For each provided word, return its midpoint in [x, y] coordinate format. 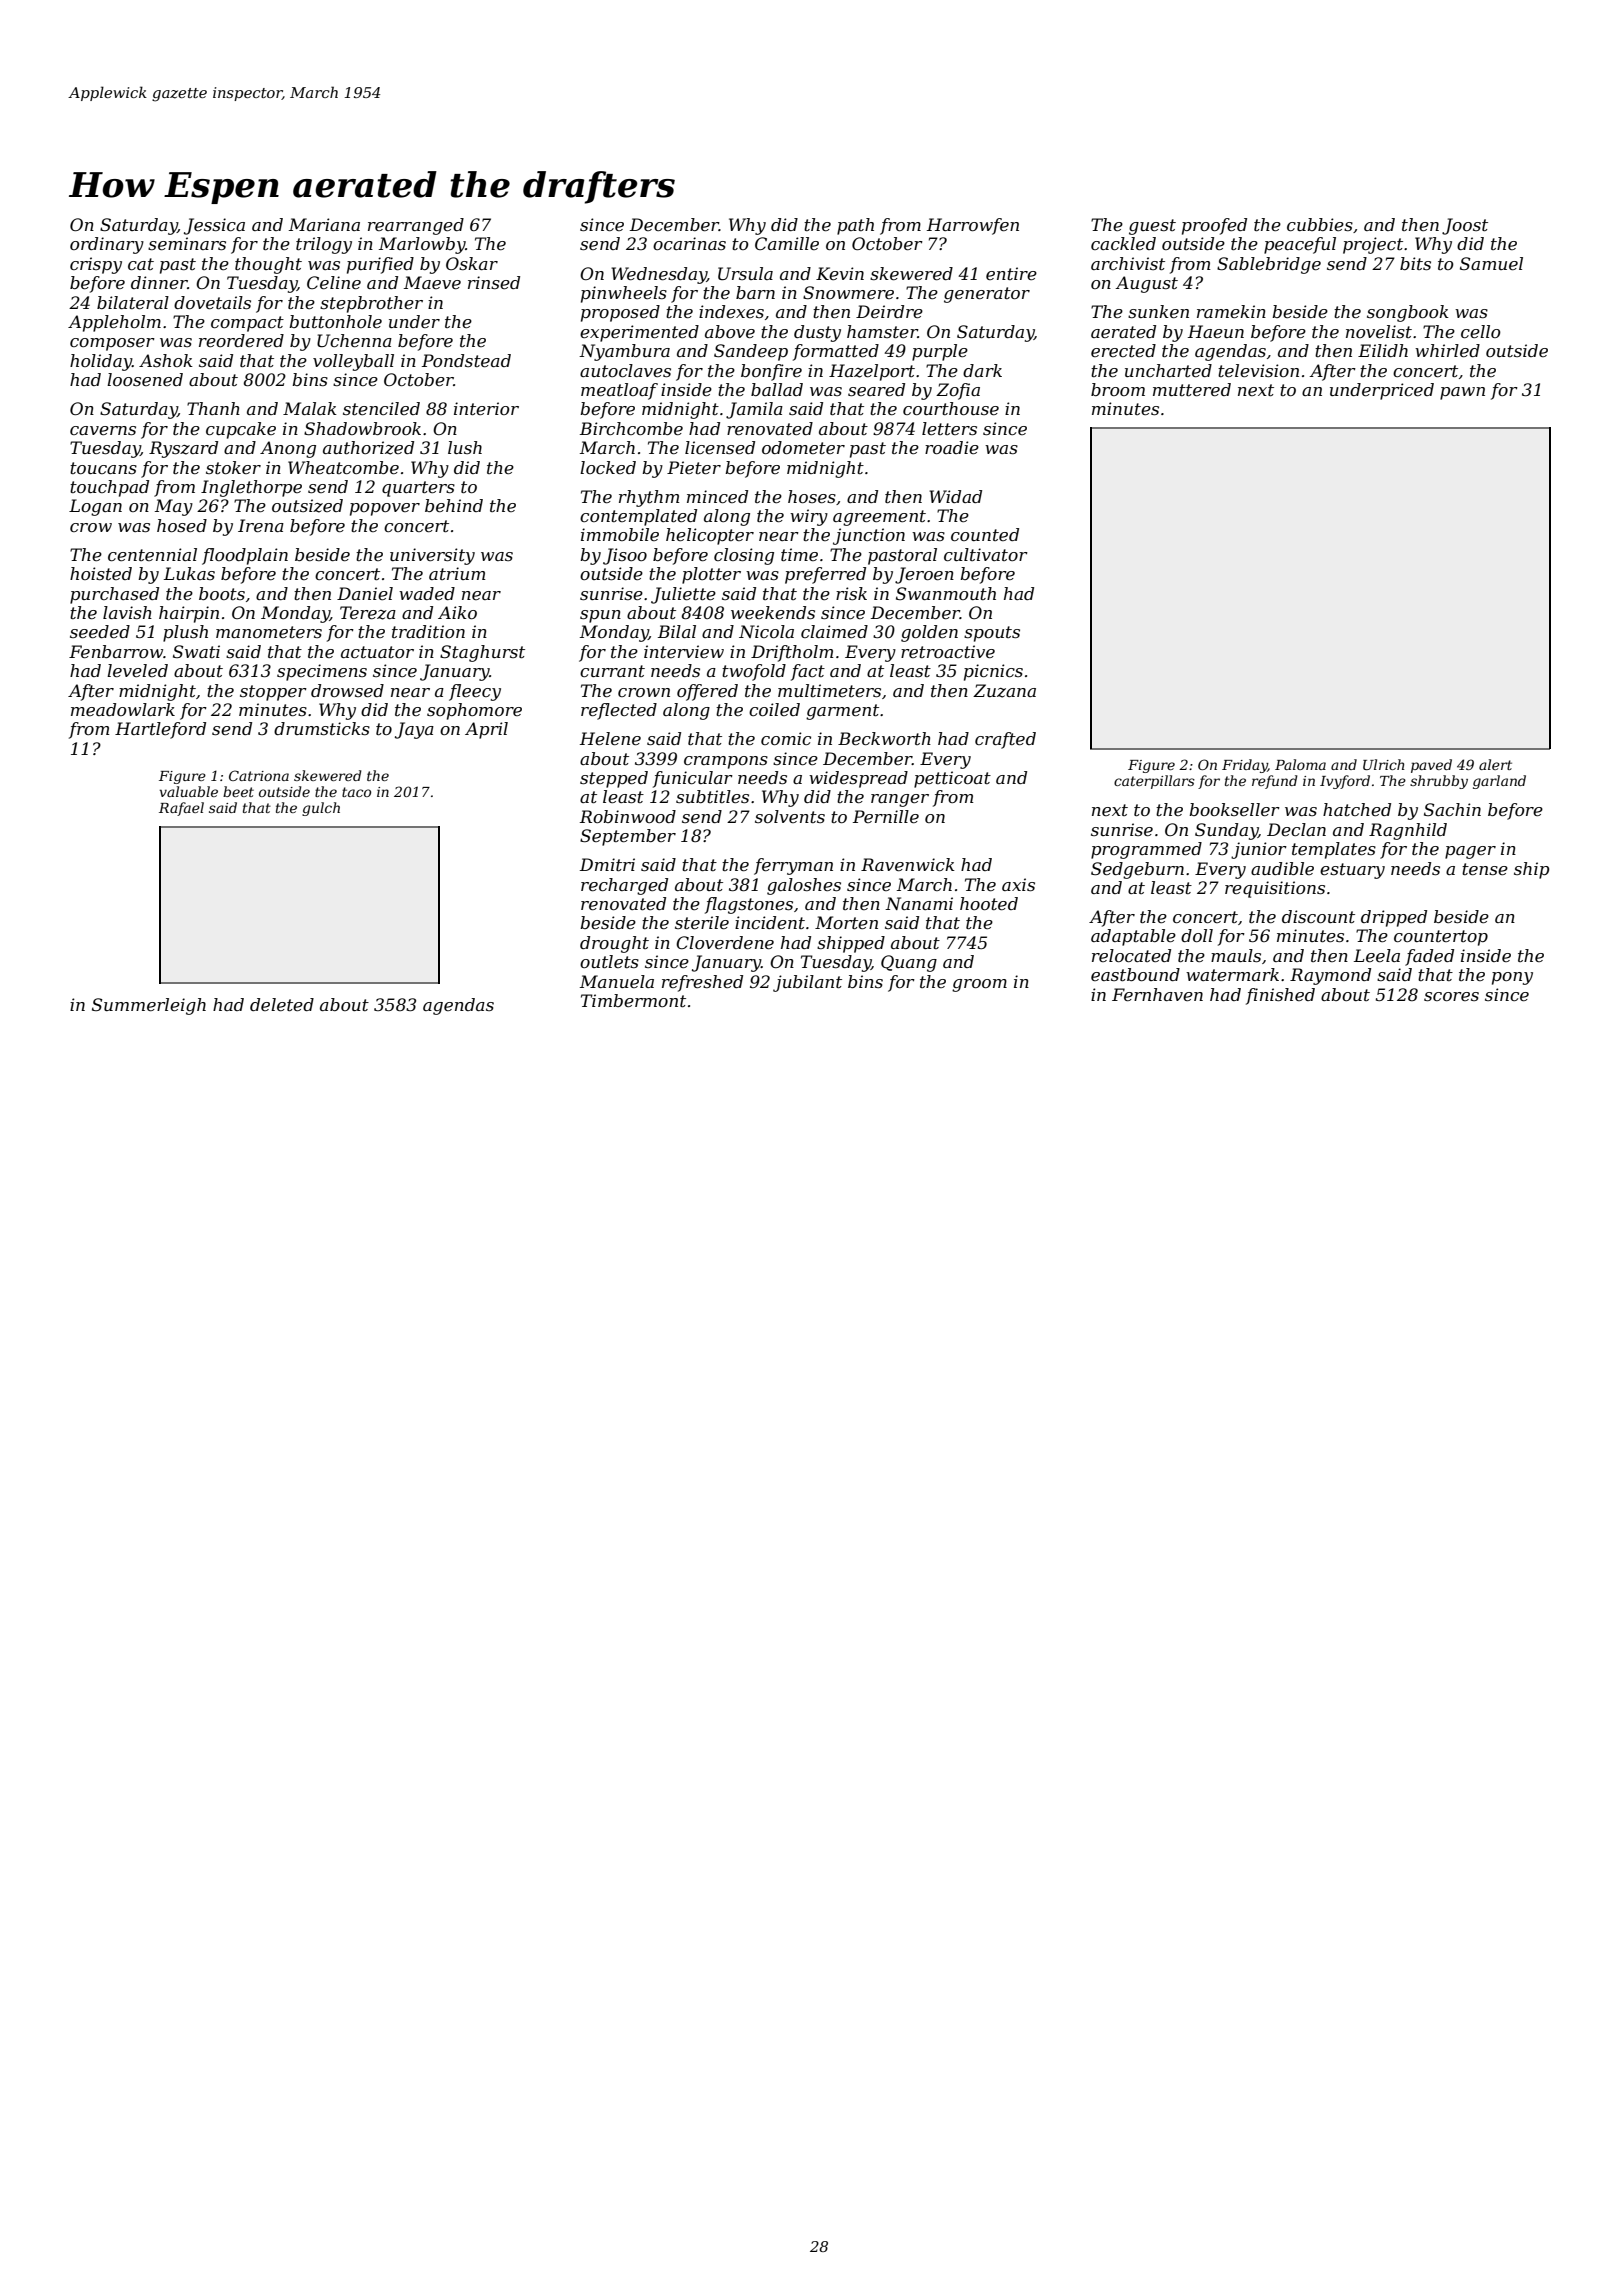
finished [1280, 996]
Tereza [368, 613]
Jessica [214, 226]
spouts [992, 634]
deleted [282, 1004]
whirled [1447, 350]
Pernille [886, 816]
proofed [1214, 226]
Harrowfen [973, 226]
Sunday [1226, 831]
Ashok [166, 360]
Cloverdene [725, 942]
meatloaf [619, 391]
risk [851, 593]
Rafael [181, 809]
